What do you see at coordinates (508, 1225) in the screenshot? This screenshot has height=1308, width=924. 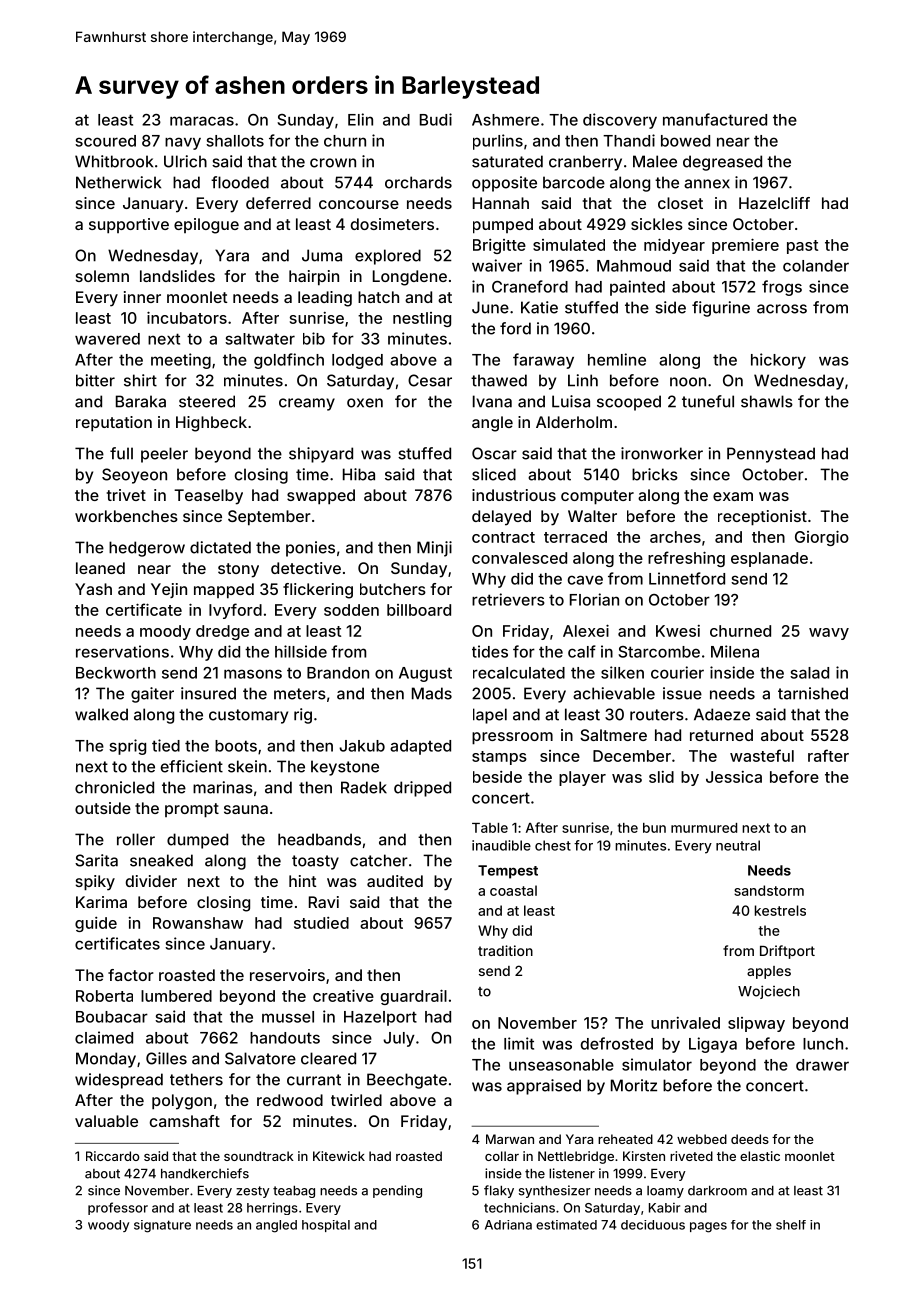 I see `Adriana` at bounding box center [508, 1225].
